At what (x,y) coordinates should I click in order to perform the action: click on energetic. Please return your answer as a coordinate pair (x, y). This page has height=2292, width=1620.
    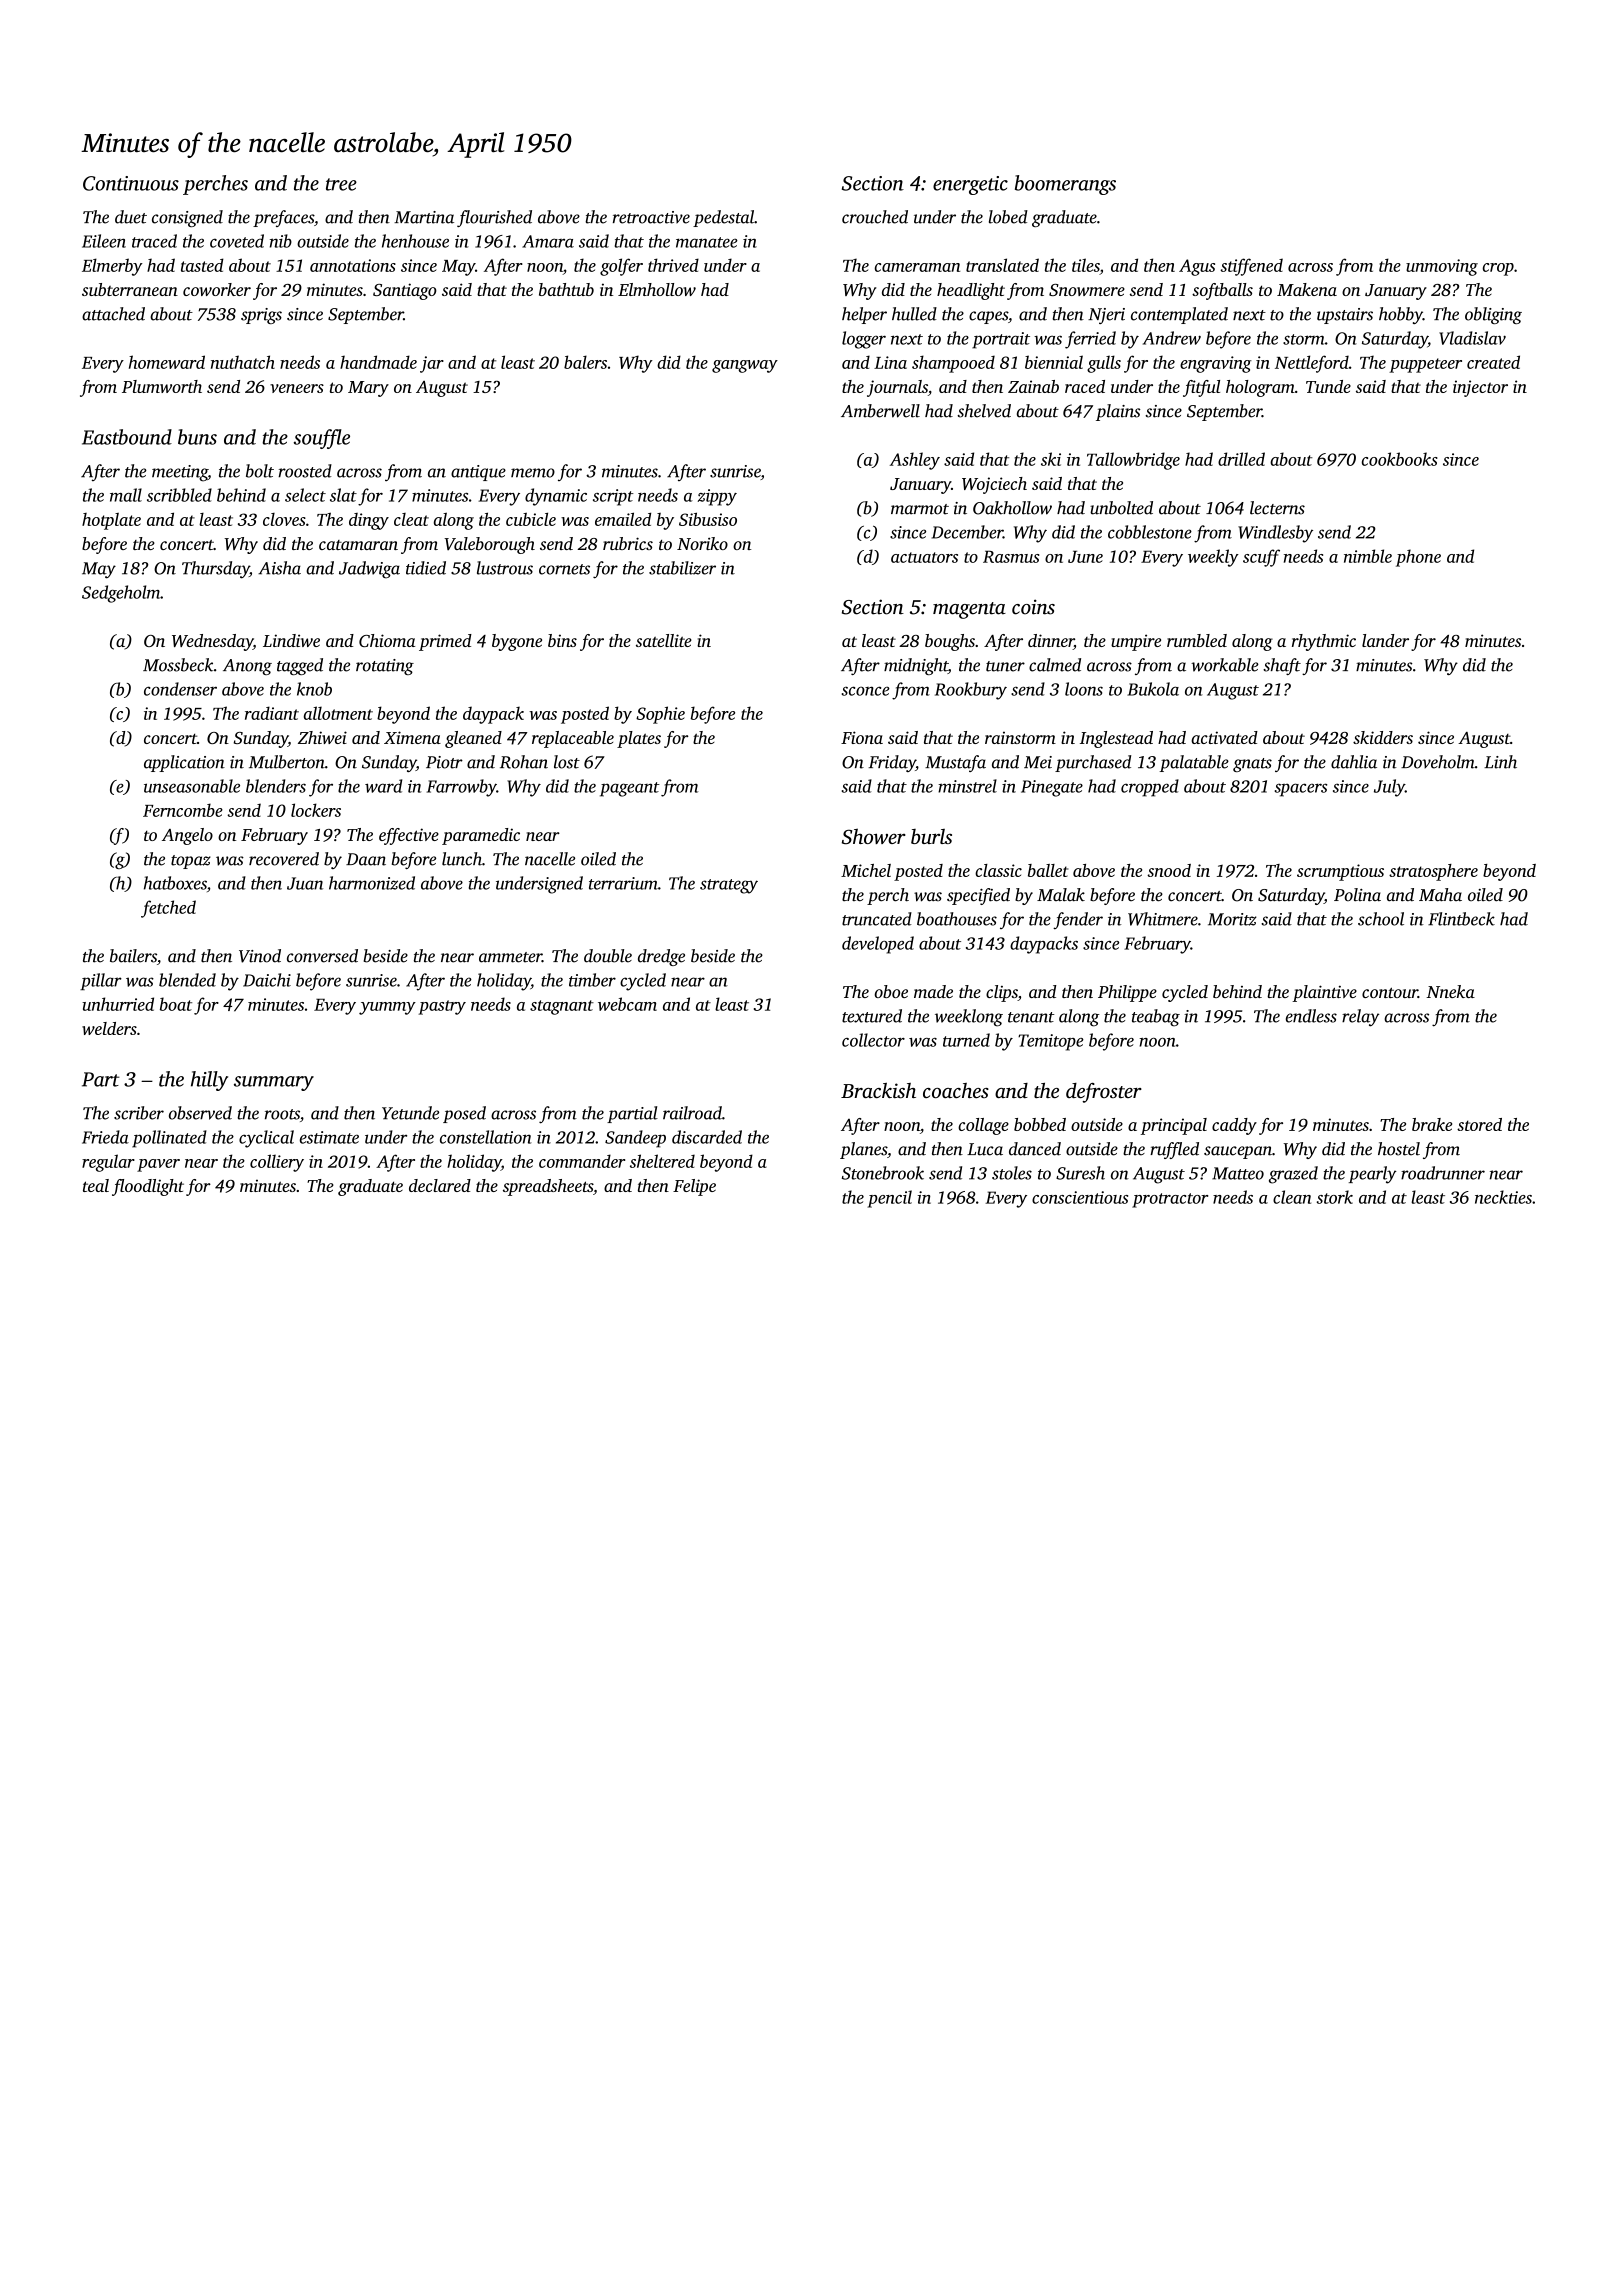
    Looking at the image, I should click on (970, 185).
